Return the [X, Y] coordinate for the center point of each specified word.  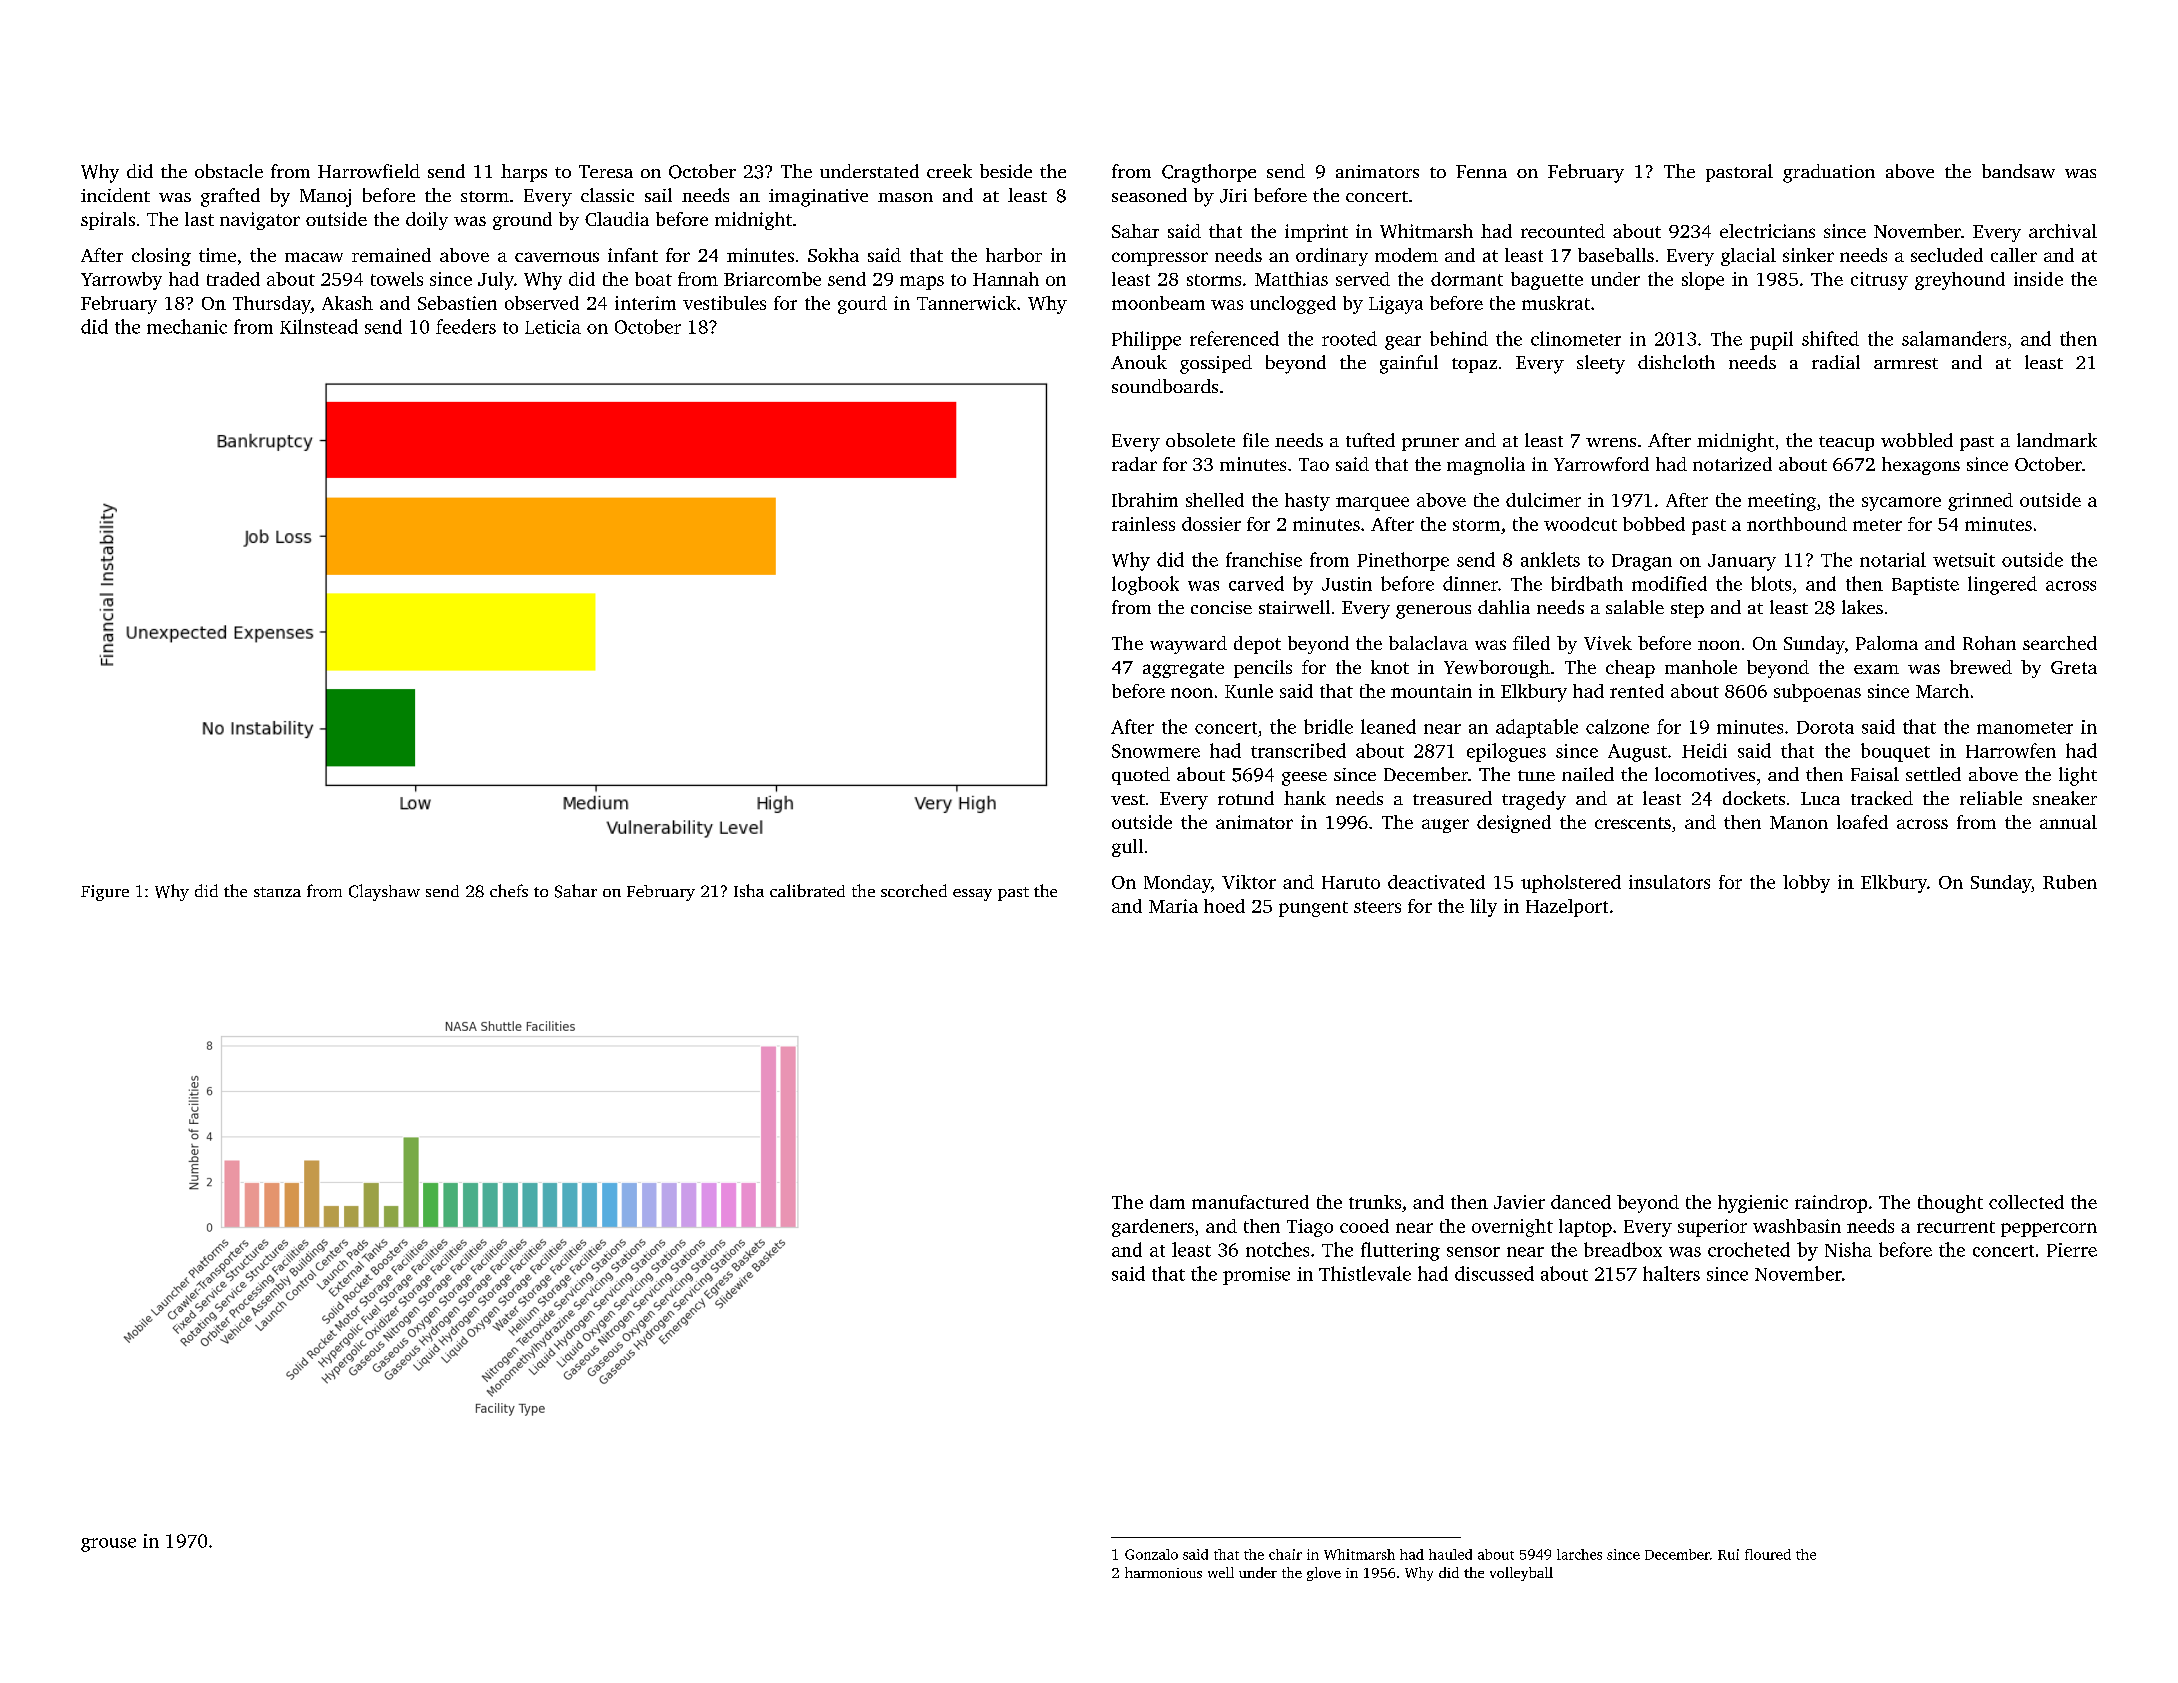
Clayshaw [384, 892]
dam [1167, 1202]
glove [1324, 1574]
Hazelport [1567, 908]
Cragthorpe [1209, 173]
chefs [509, 890]
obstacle [229, 171]
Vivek [1608, 643]
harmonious [1163, 1572]
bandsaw [2018, 171]
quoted [1141, 776]
